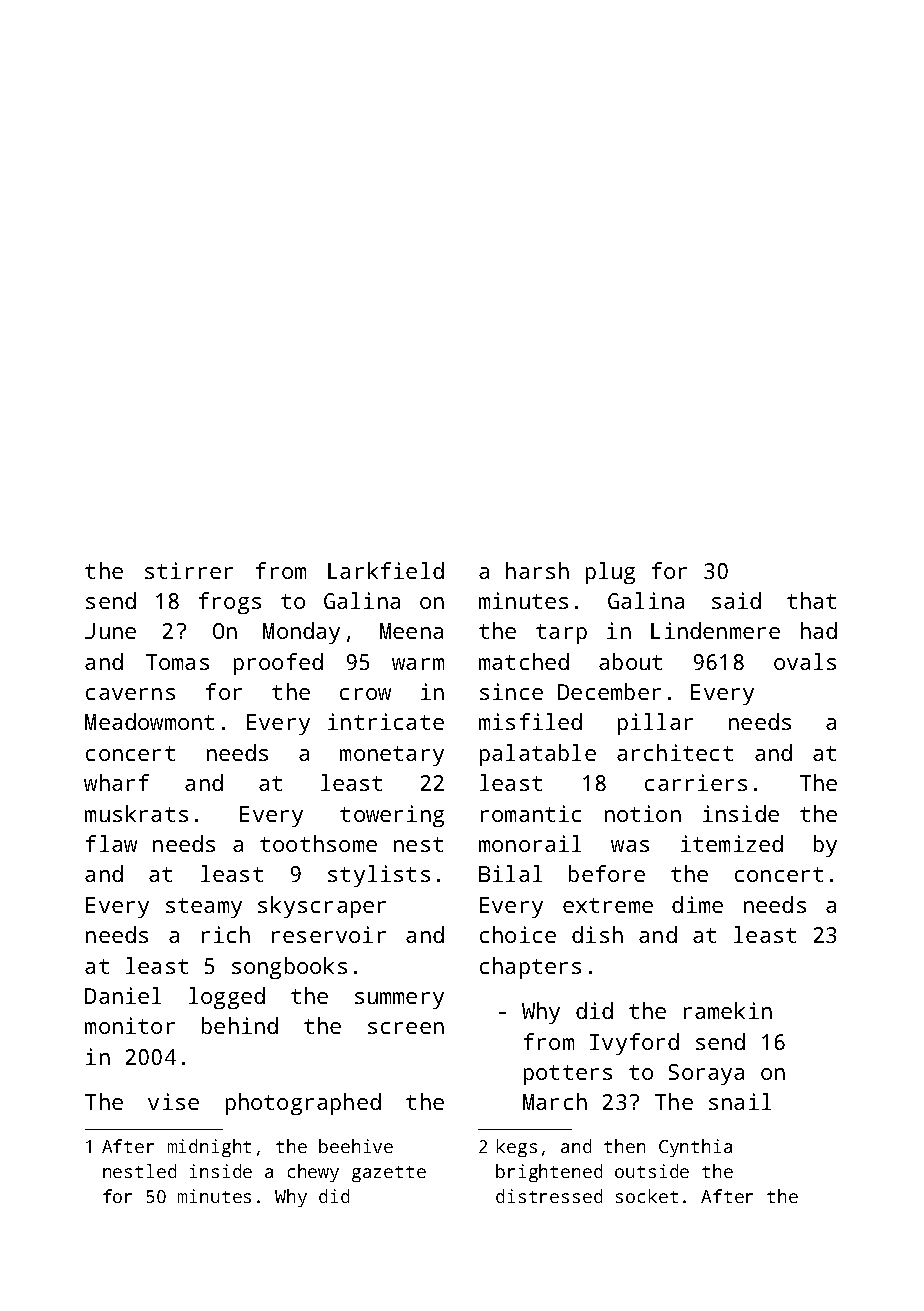  I want to click on that, so click(811, 600).
